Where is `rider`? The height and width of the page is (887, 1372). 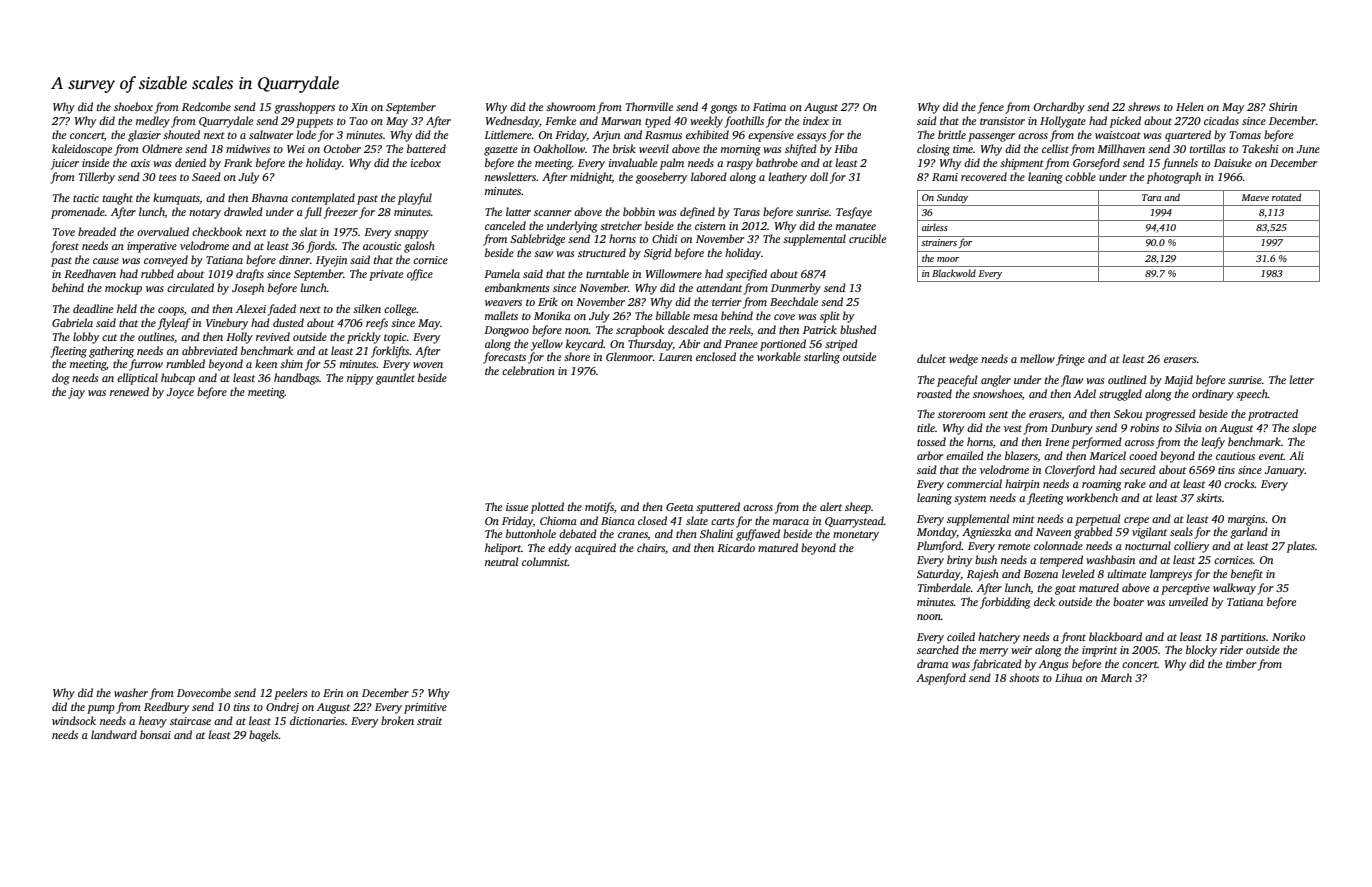 rider is located at coordinates (1231, 649).
